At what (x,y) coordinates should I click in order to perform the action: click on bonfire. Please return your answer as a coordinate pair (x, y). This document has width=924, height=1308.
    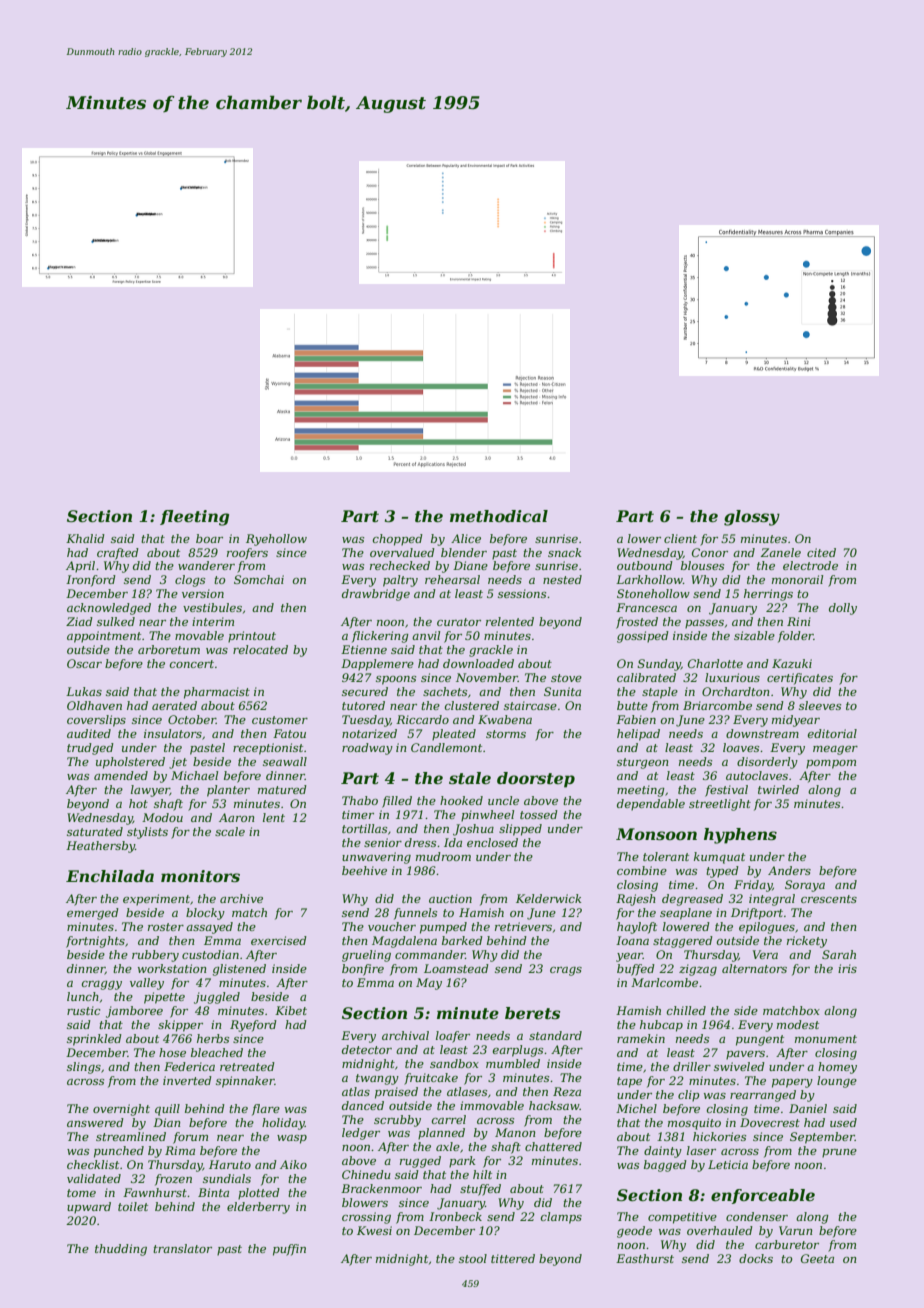
    Looking at the image, I should click on (363, 970).
